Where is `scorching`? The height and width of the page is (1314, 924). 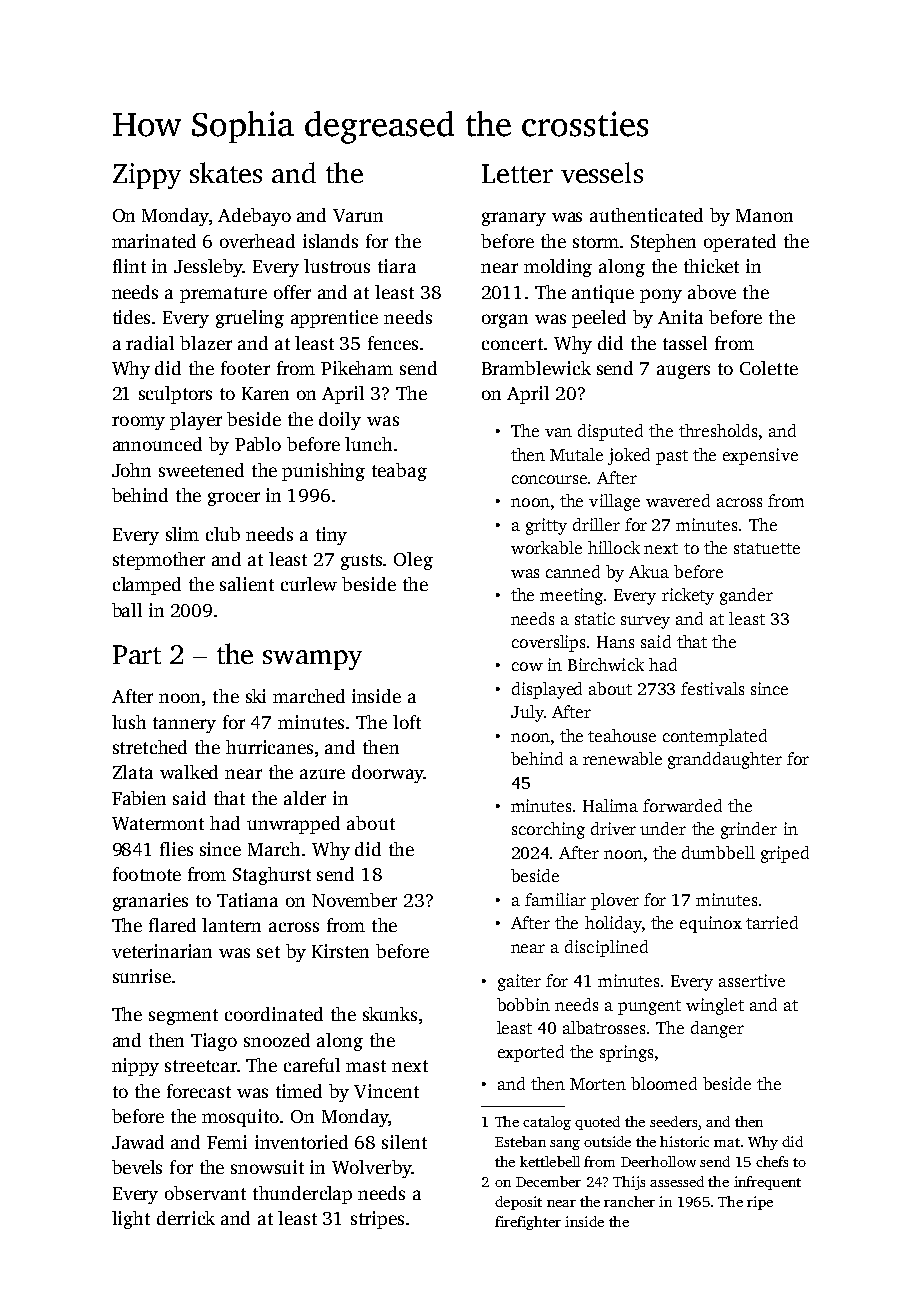 scorching is located at coordinates (548, 830).
